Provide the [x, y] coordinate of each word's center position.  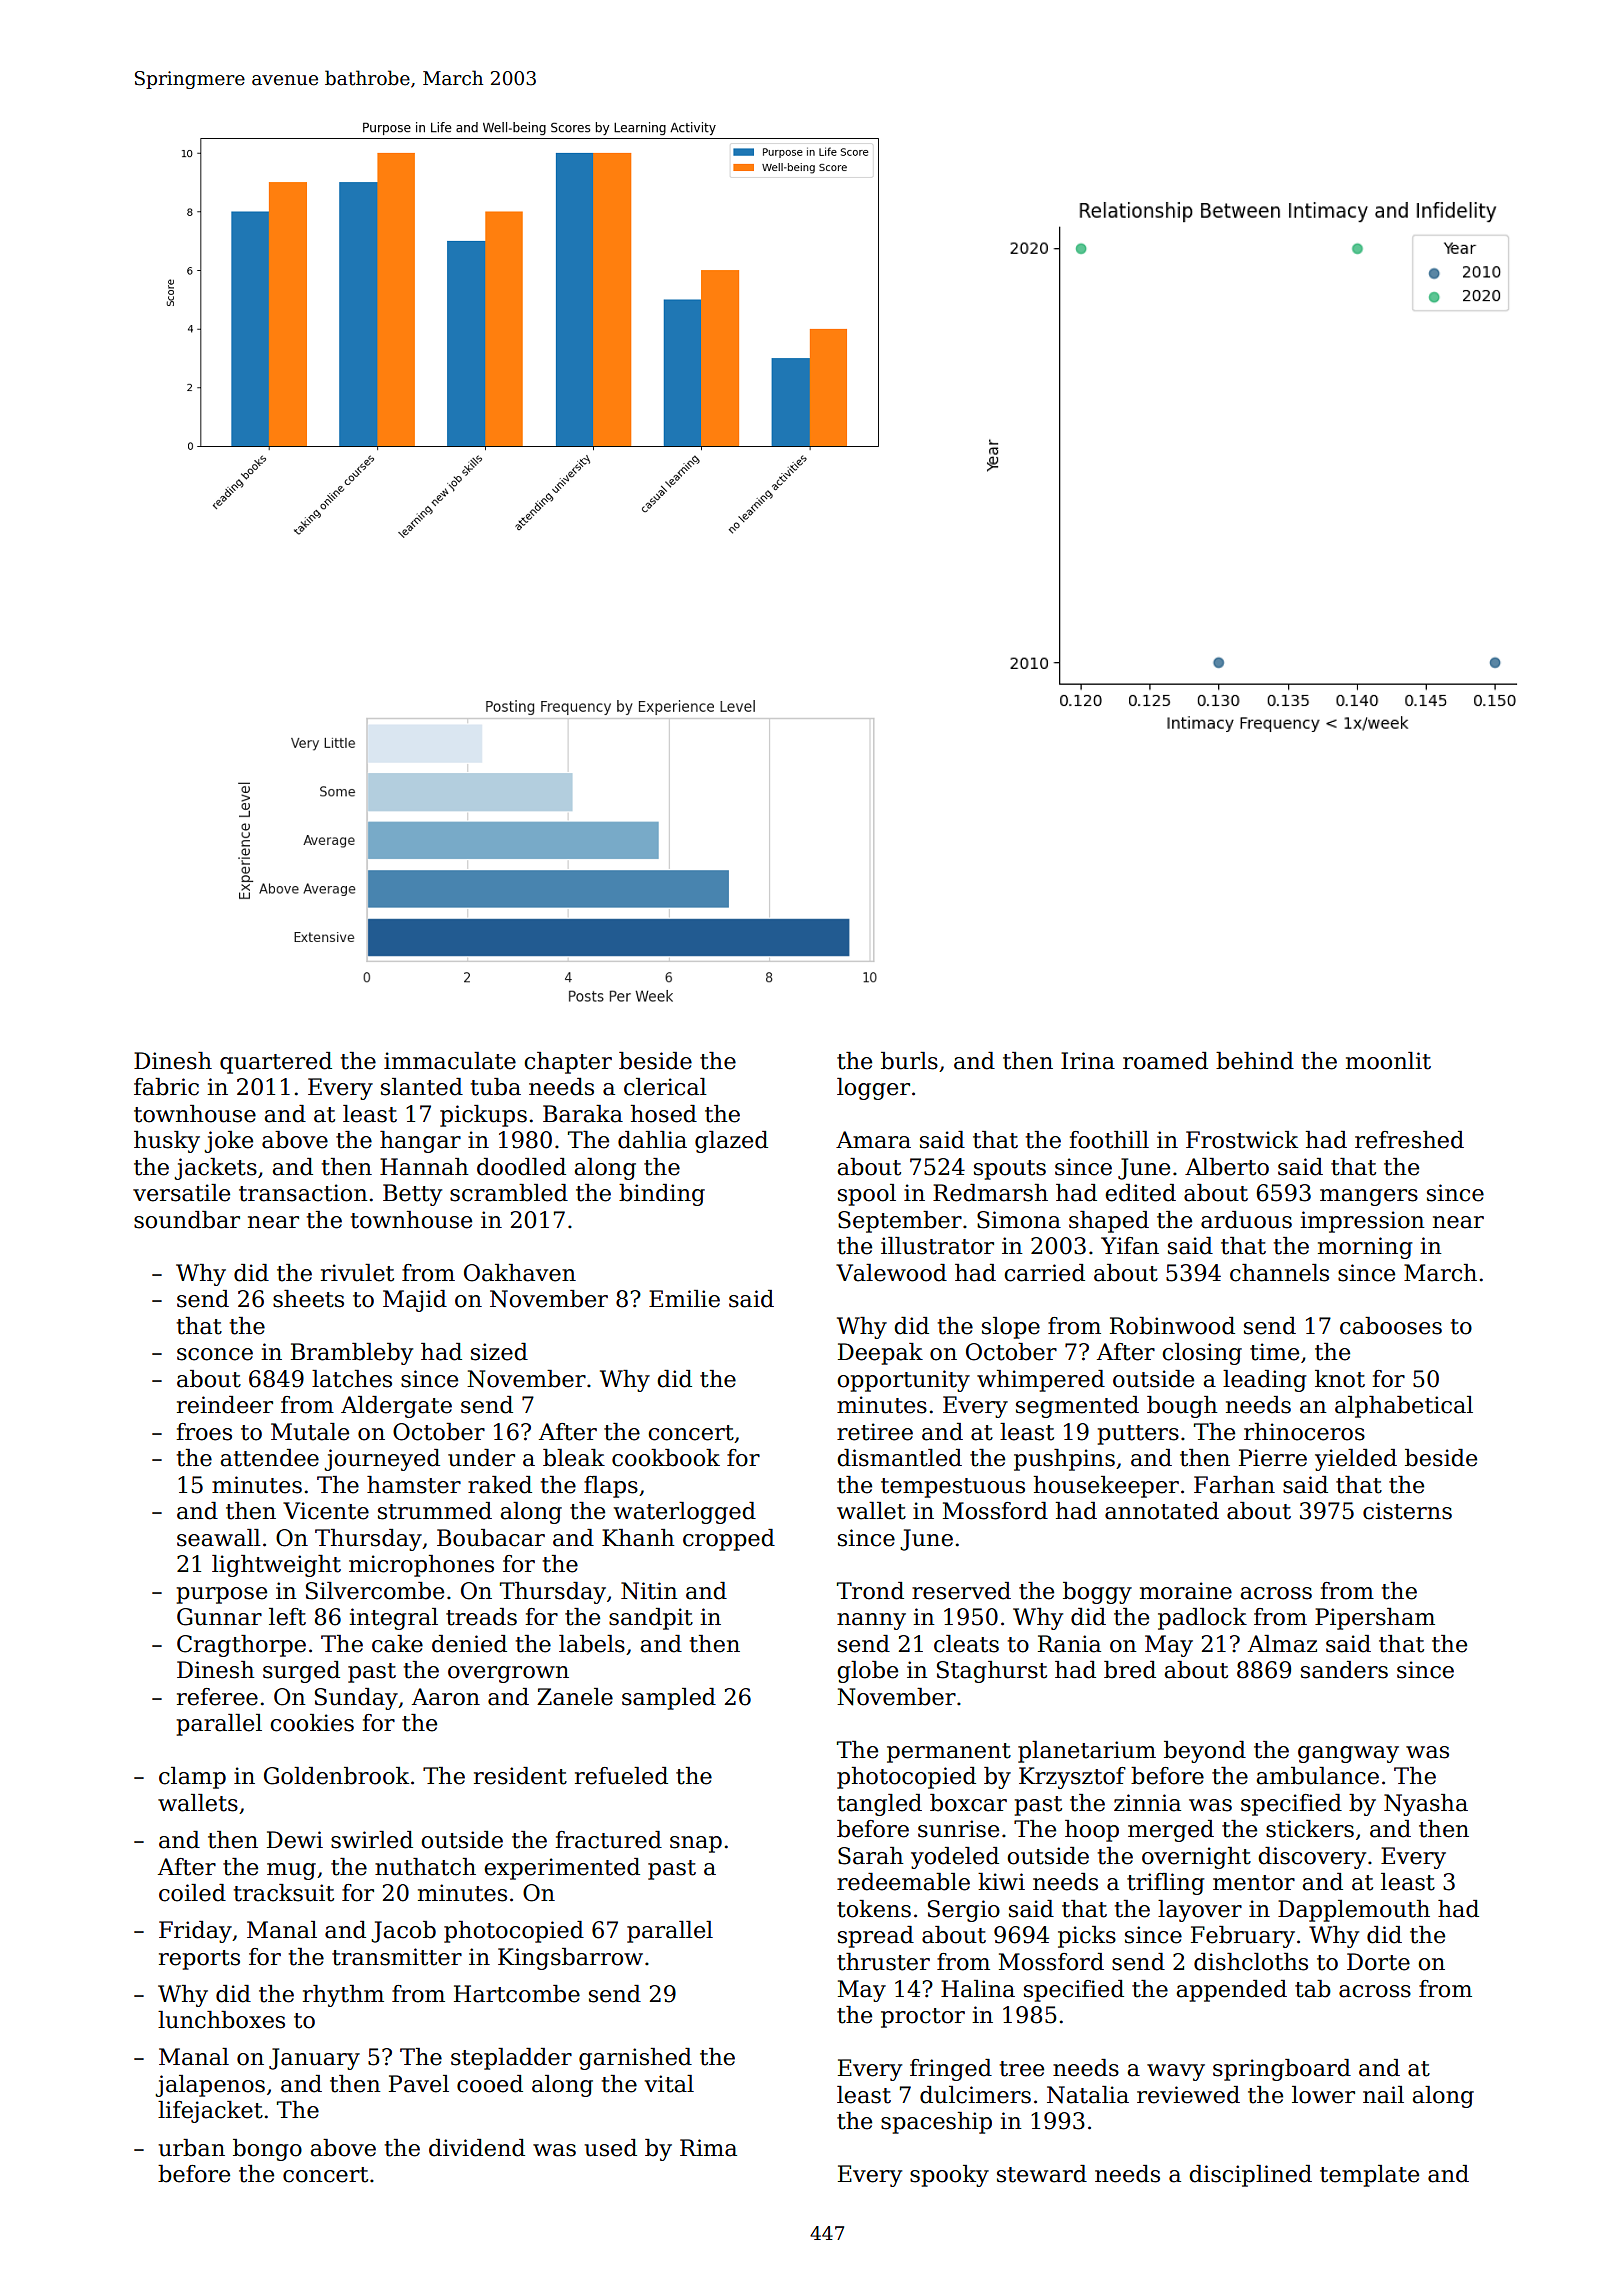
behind [1255, 1061]
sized [499, 1352]
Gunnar [219, 1617]
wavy [1176, 2072]
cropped [729, 1540]
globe [867, 1672]
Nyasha [1426, 1805]
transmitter [397, 1957]
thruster [883, 1962]
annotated [1162, 1511]
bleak [574, 1458]
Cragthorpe [241, 1646]
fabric [166, 1087]
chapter [568, 1063]
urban [191, 2148]
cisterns [1407, 1511]
